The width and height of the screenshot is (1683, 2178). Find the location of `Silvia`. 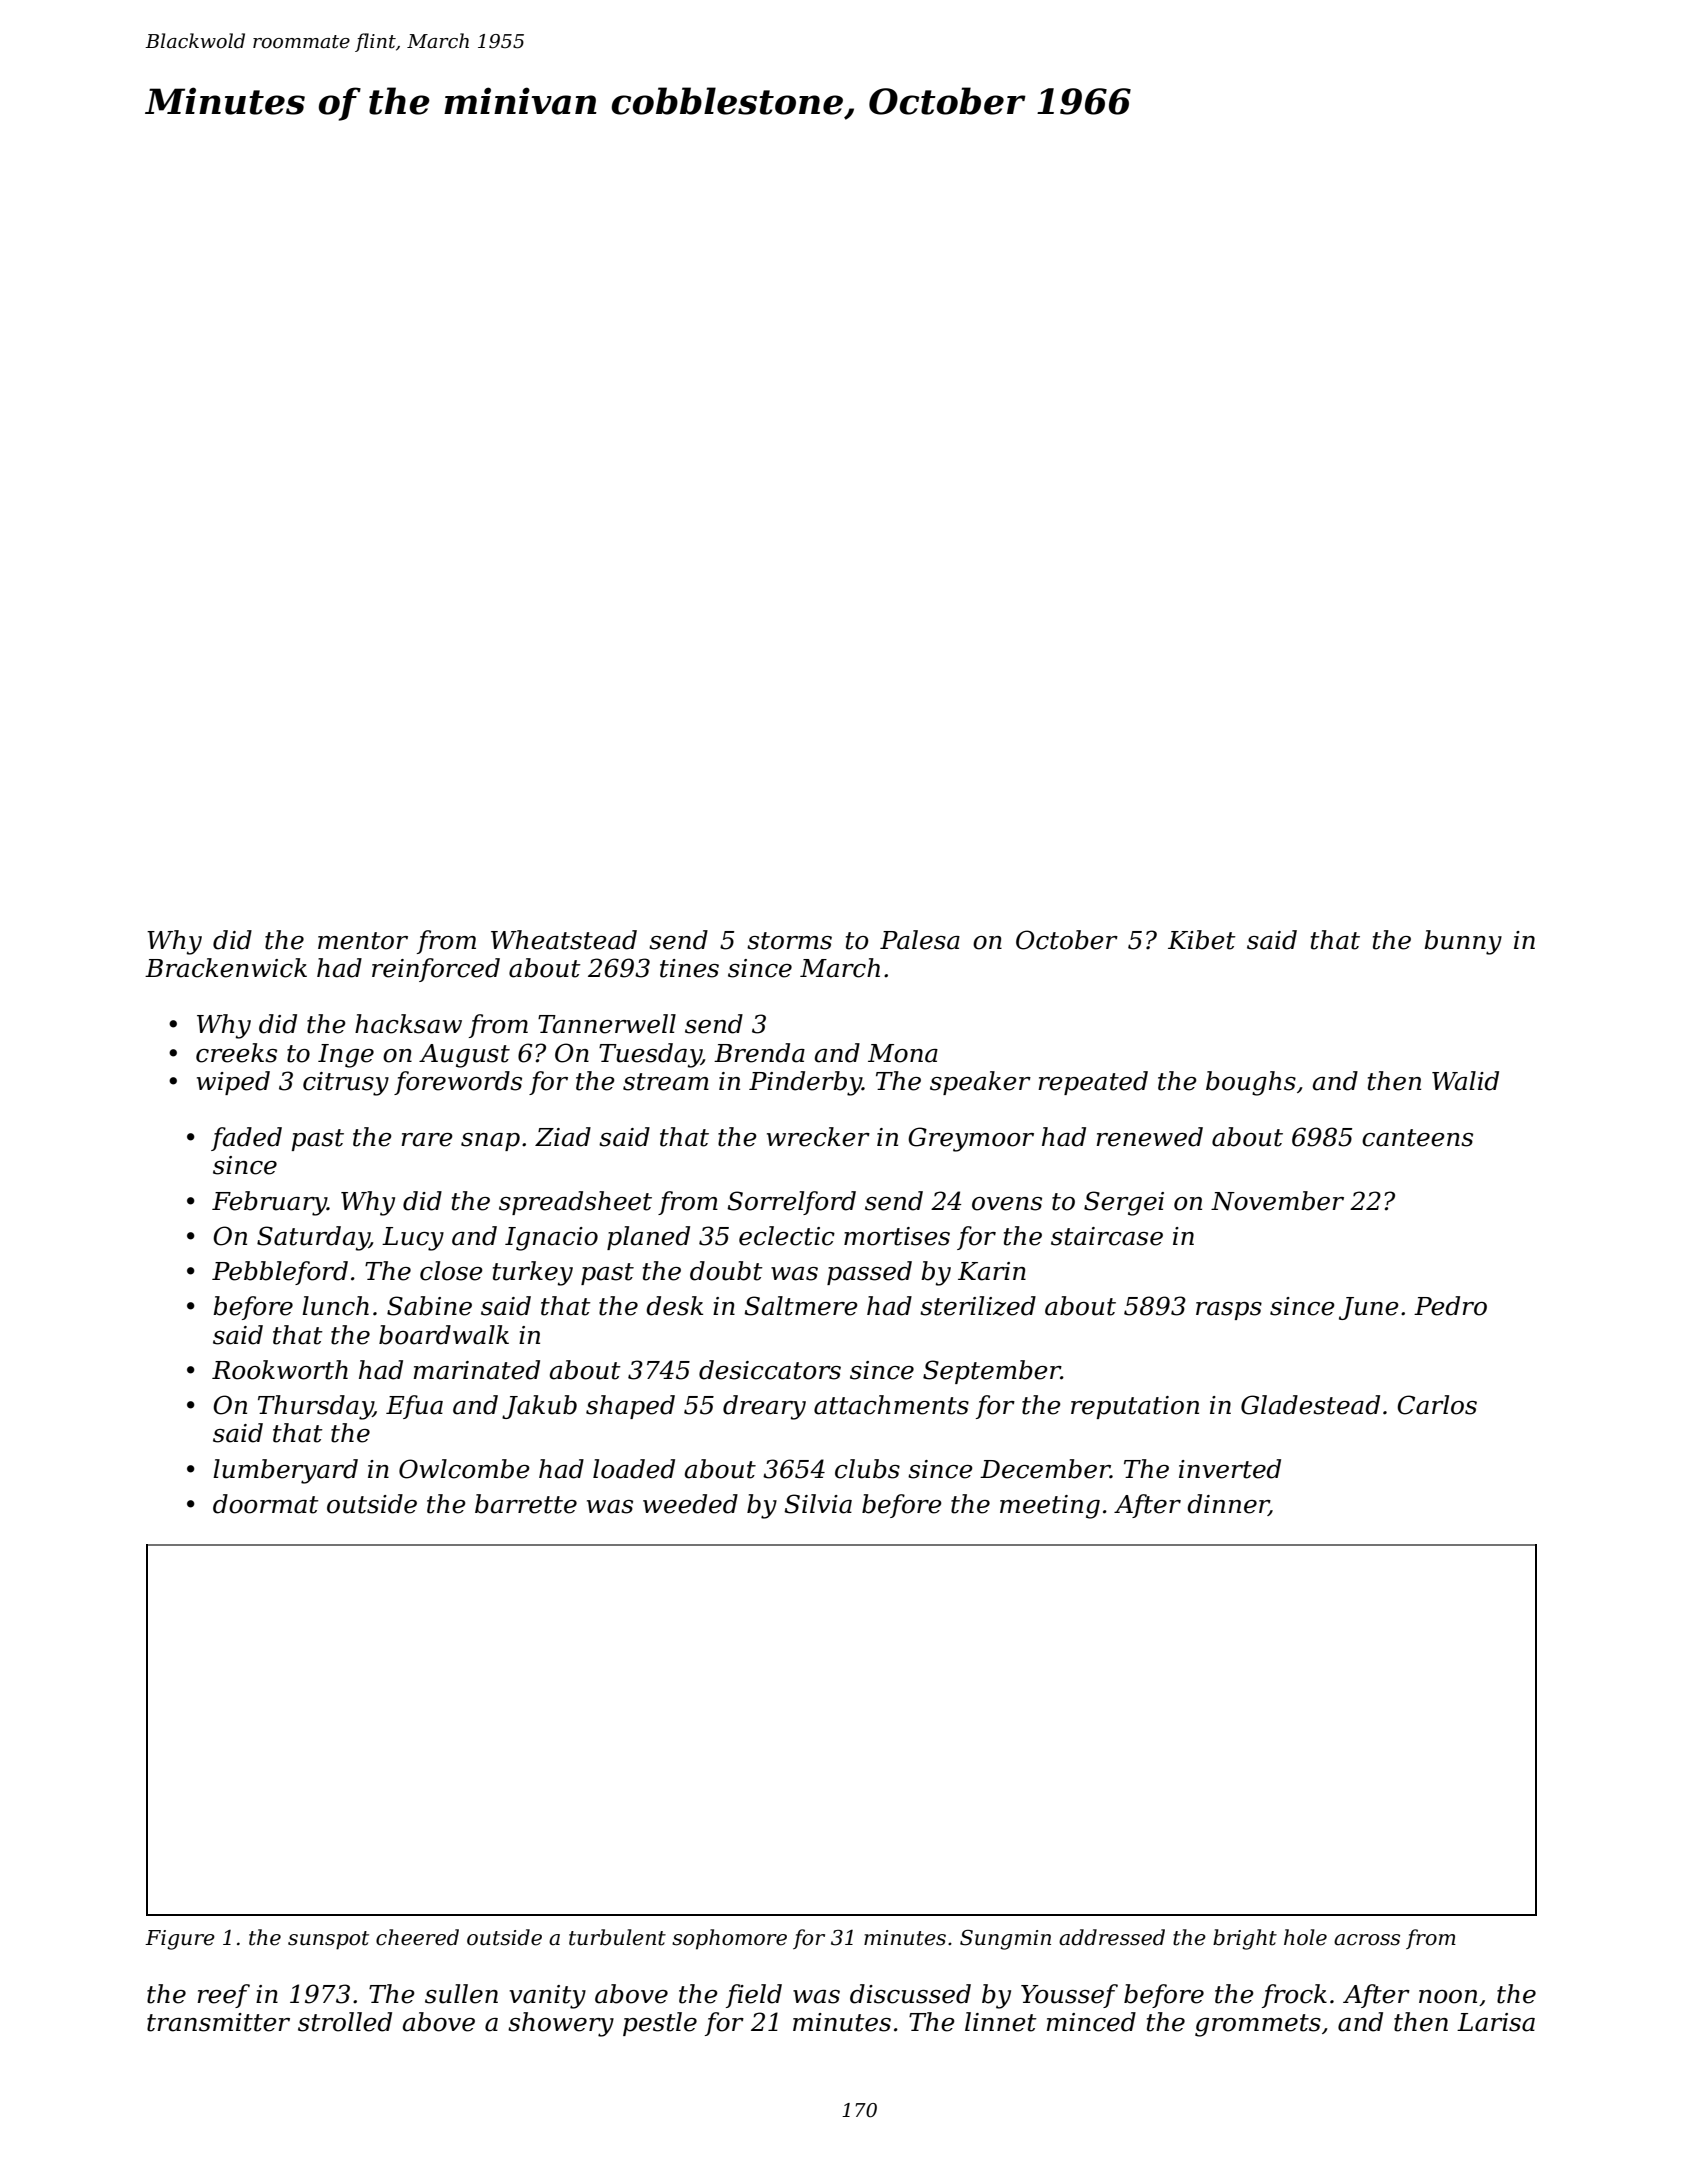

Silvia is located at coordinates (818, 1504).
